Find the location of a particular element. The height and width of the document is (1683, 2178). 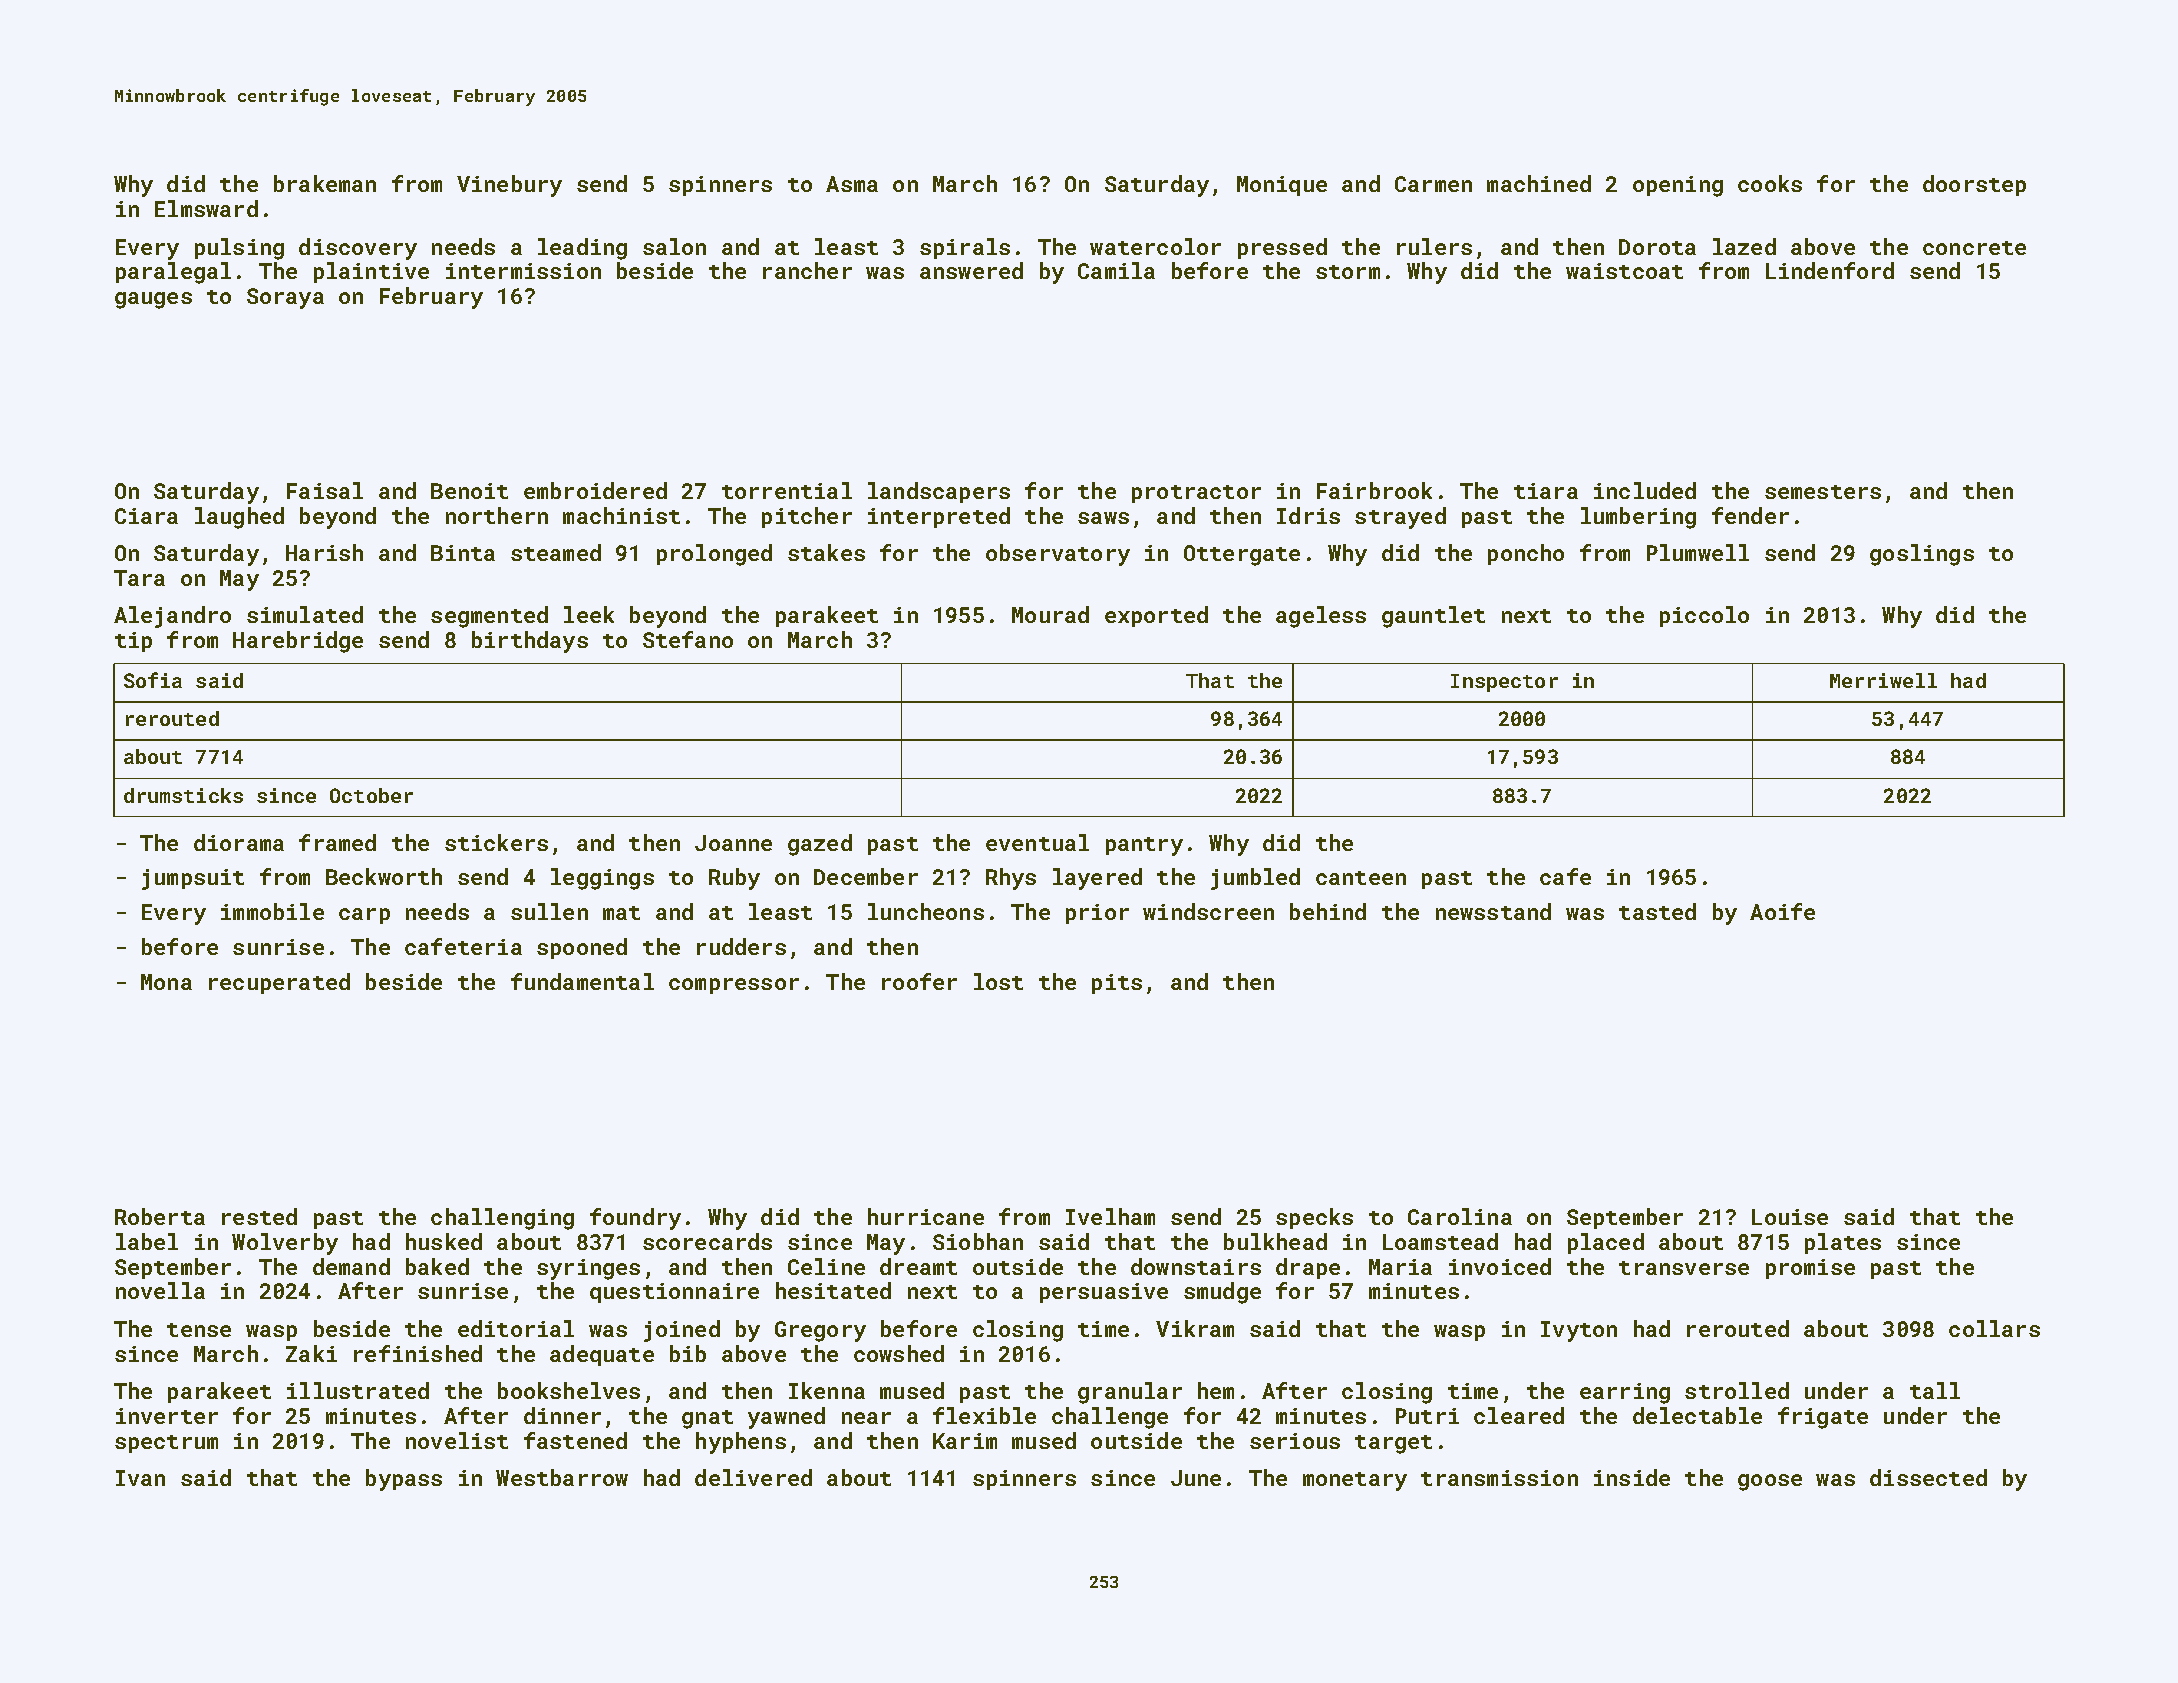

luncheons is located at coordinates (926, 911).
